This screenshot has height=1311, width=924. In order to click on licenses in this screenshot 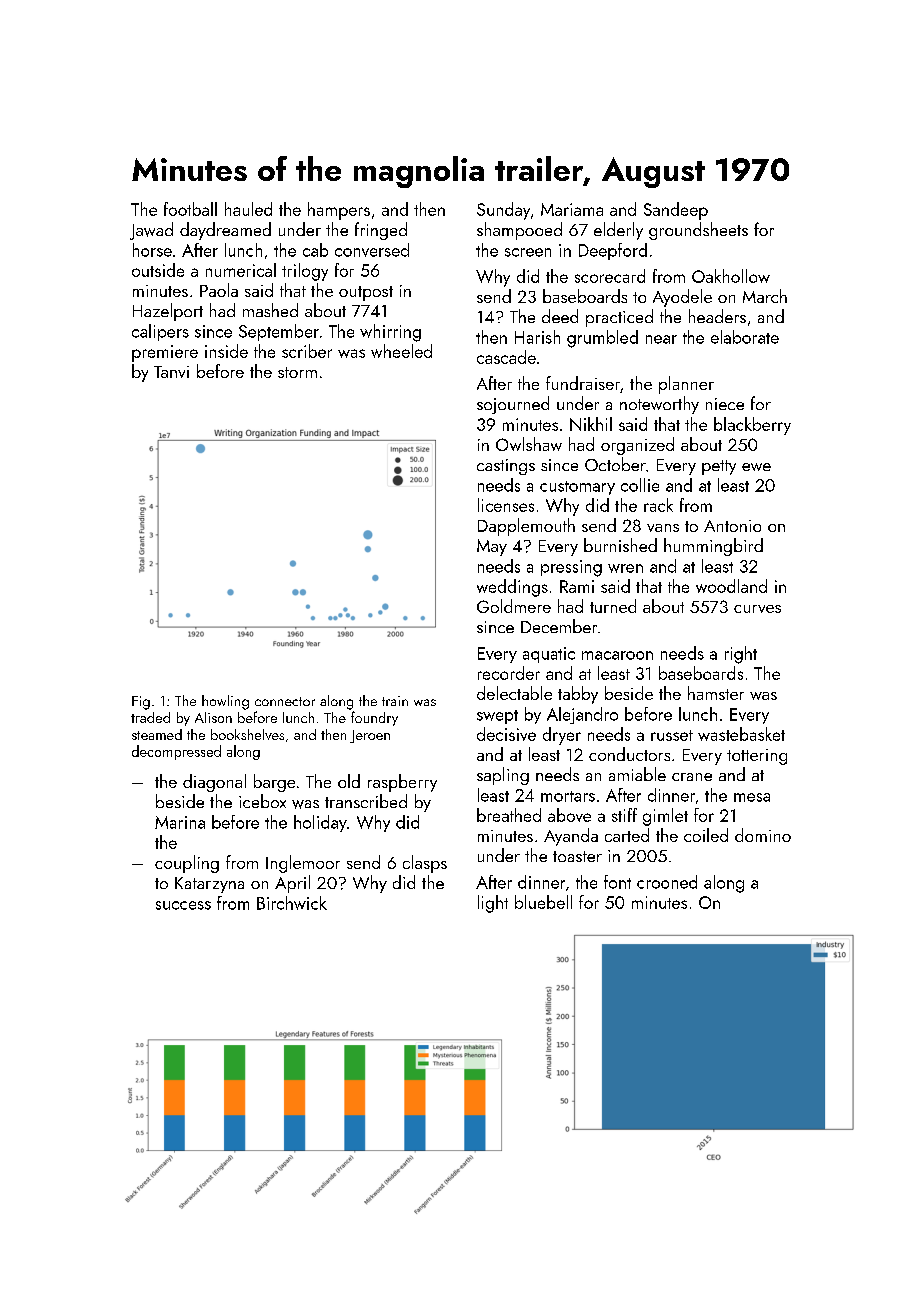, I will do `click(506, 505)`.
